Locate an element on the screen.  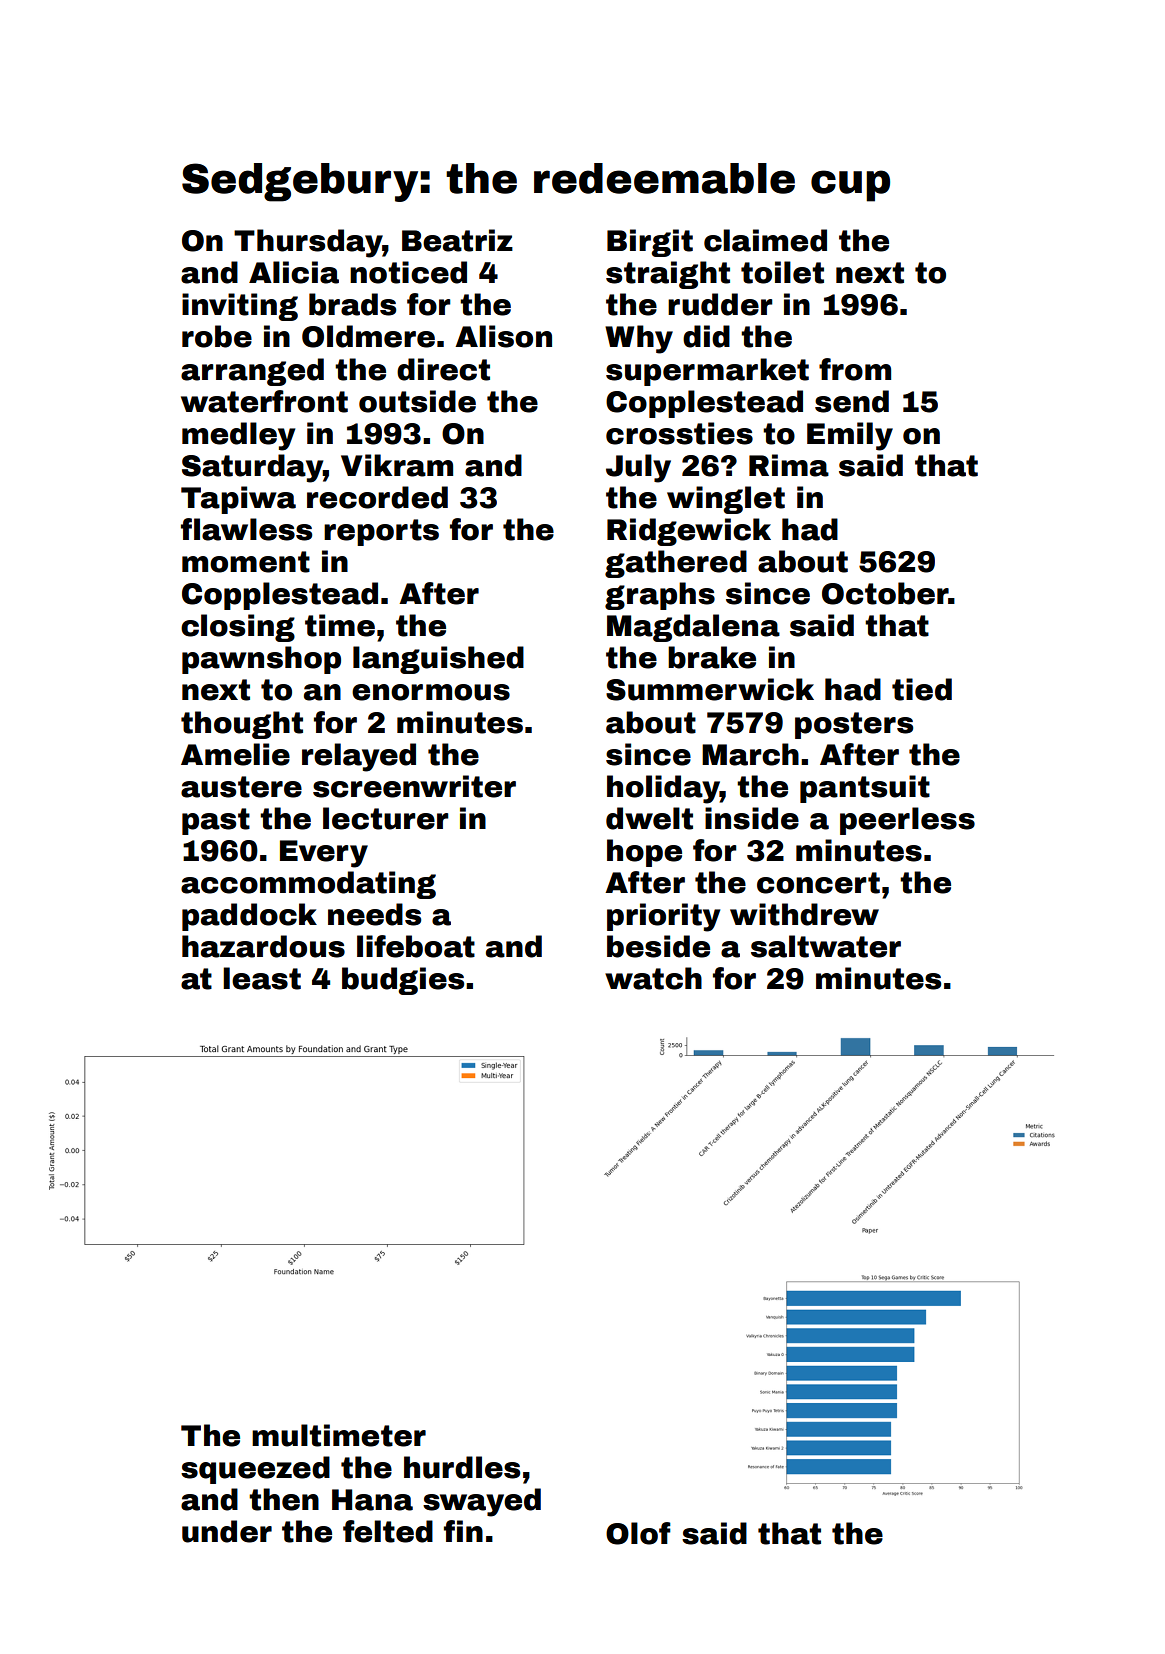
Olof is located at coordinates (638, 1533).
